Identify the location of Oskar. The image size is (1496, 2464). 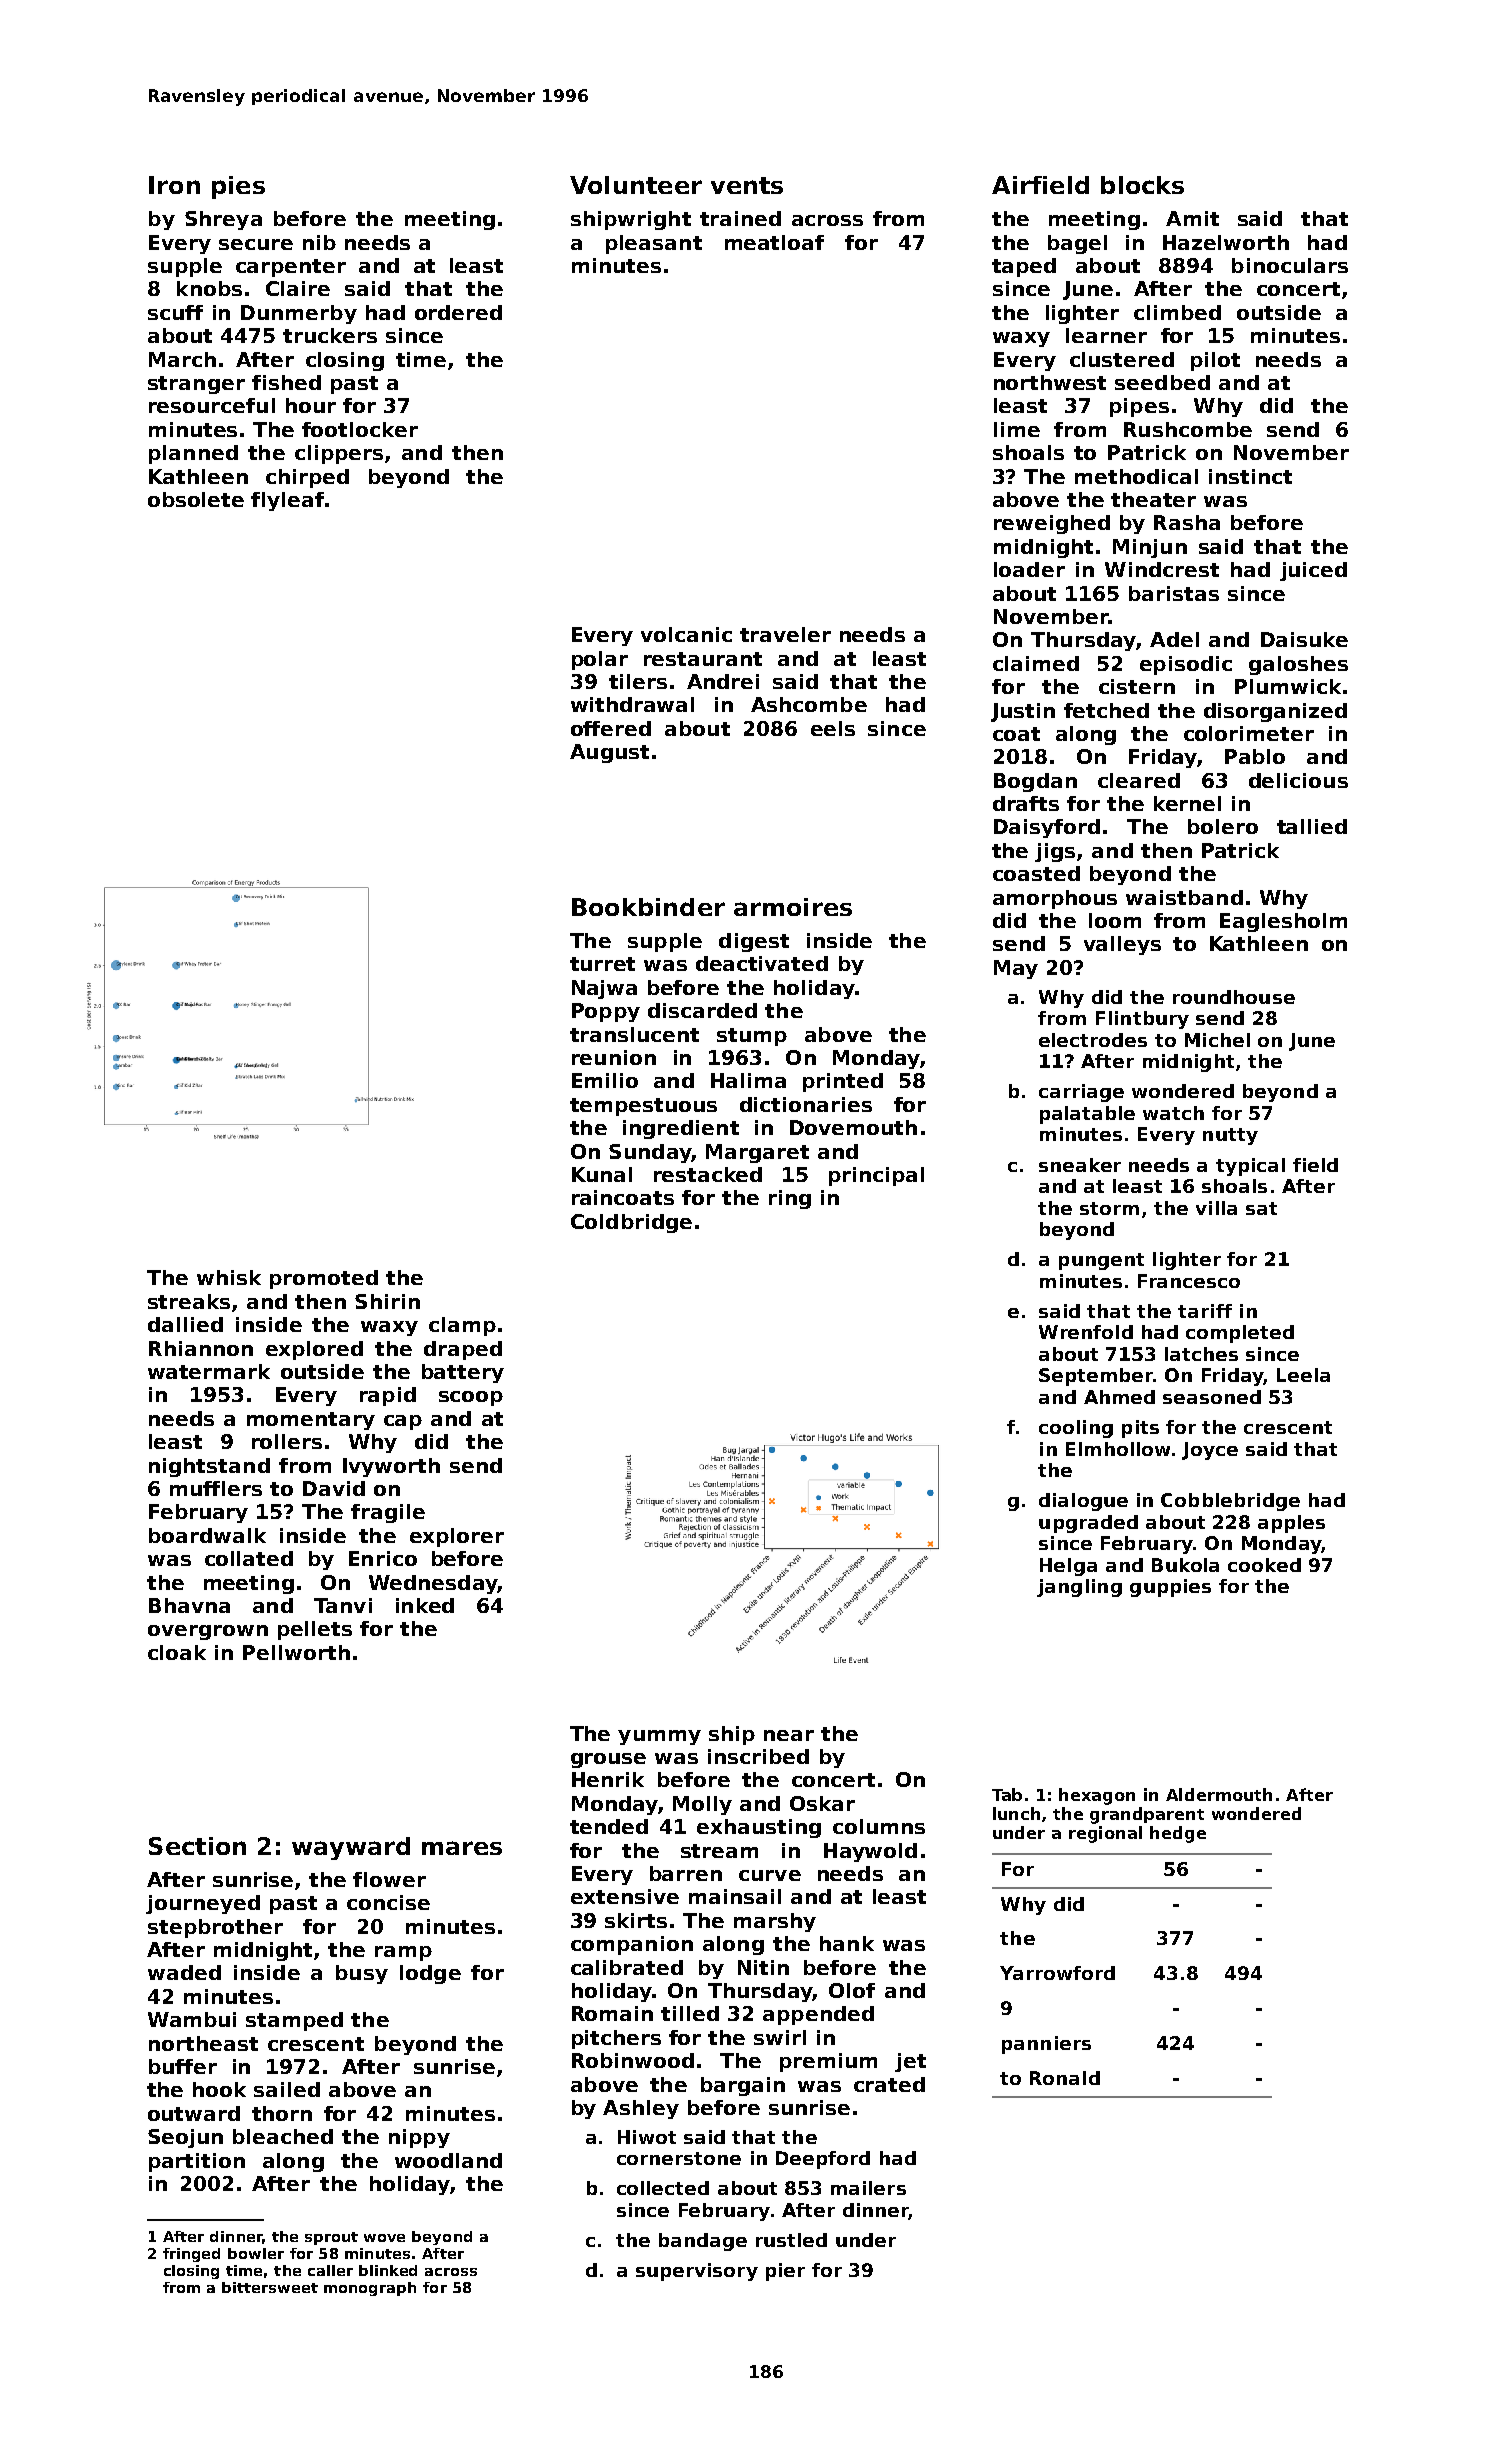
(822, 1803).
